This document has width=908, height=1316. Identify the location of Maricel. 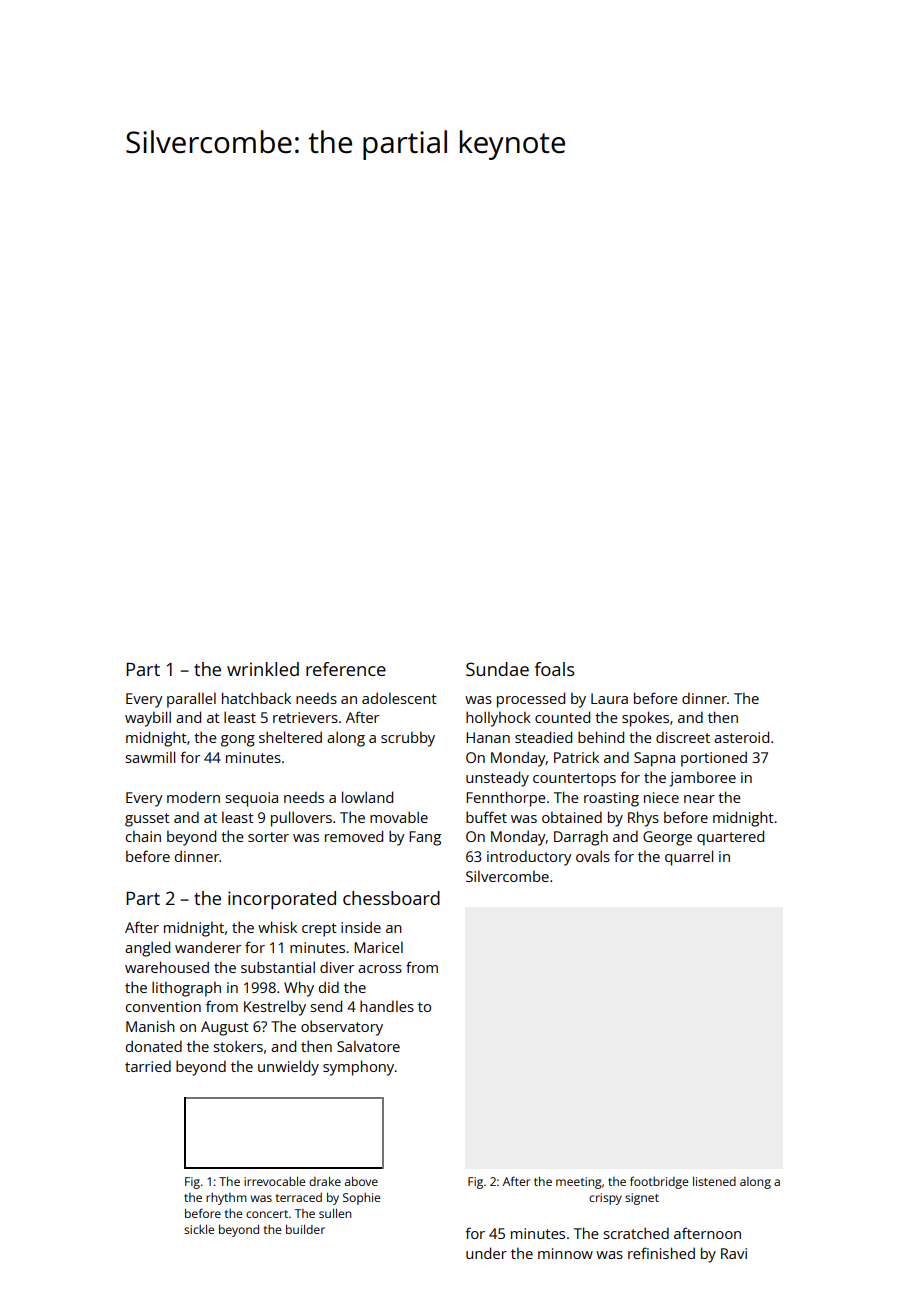
(378, 947).
